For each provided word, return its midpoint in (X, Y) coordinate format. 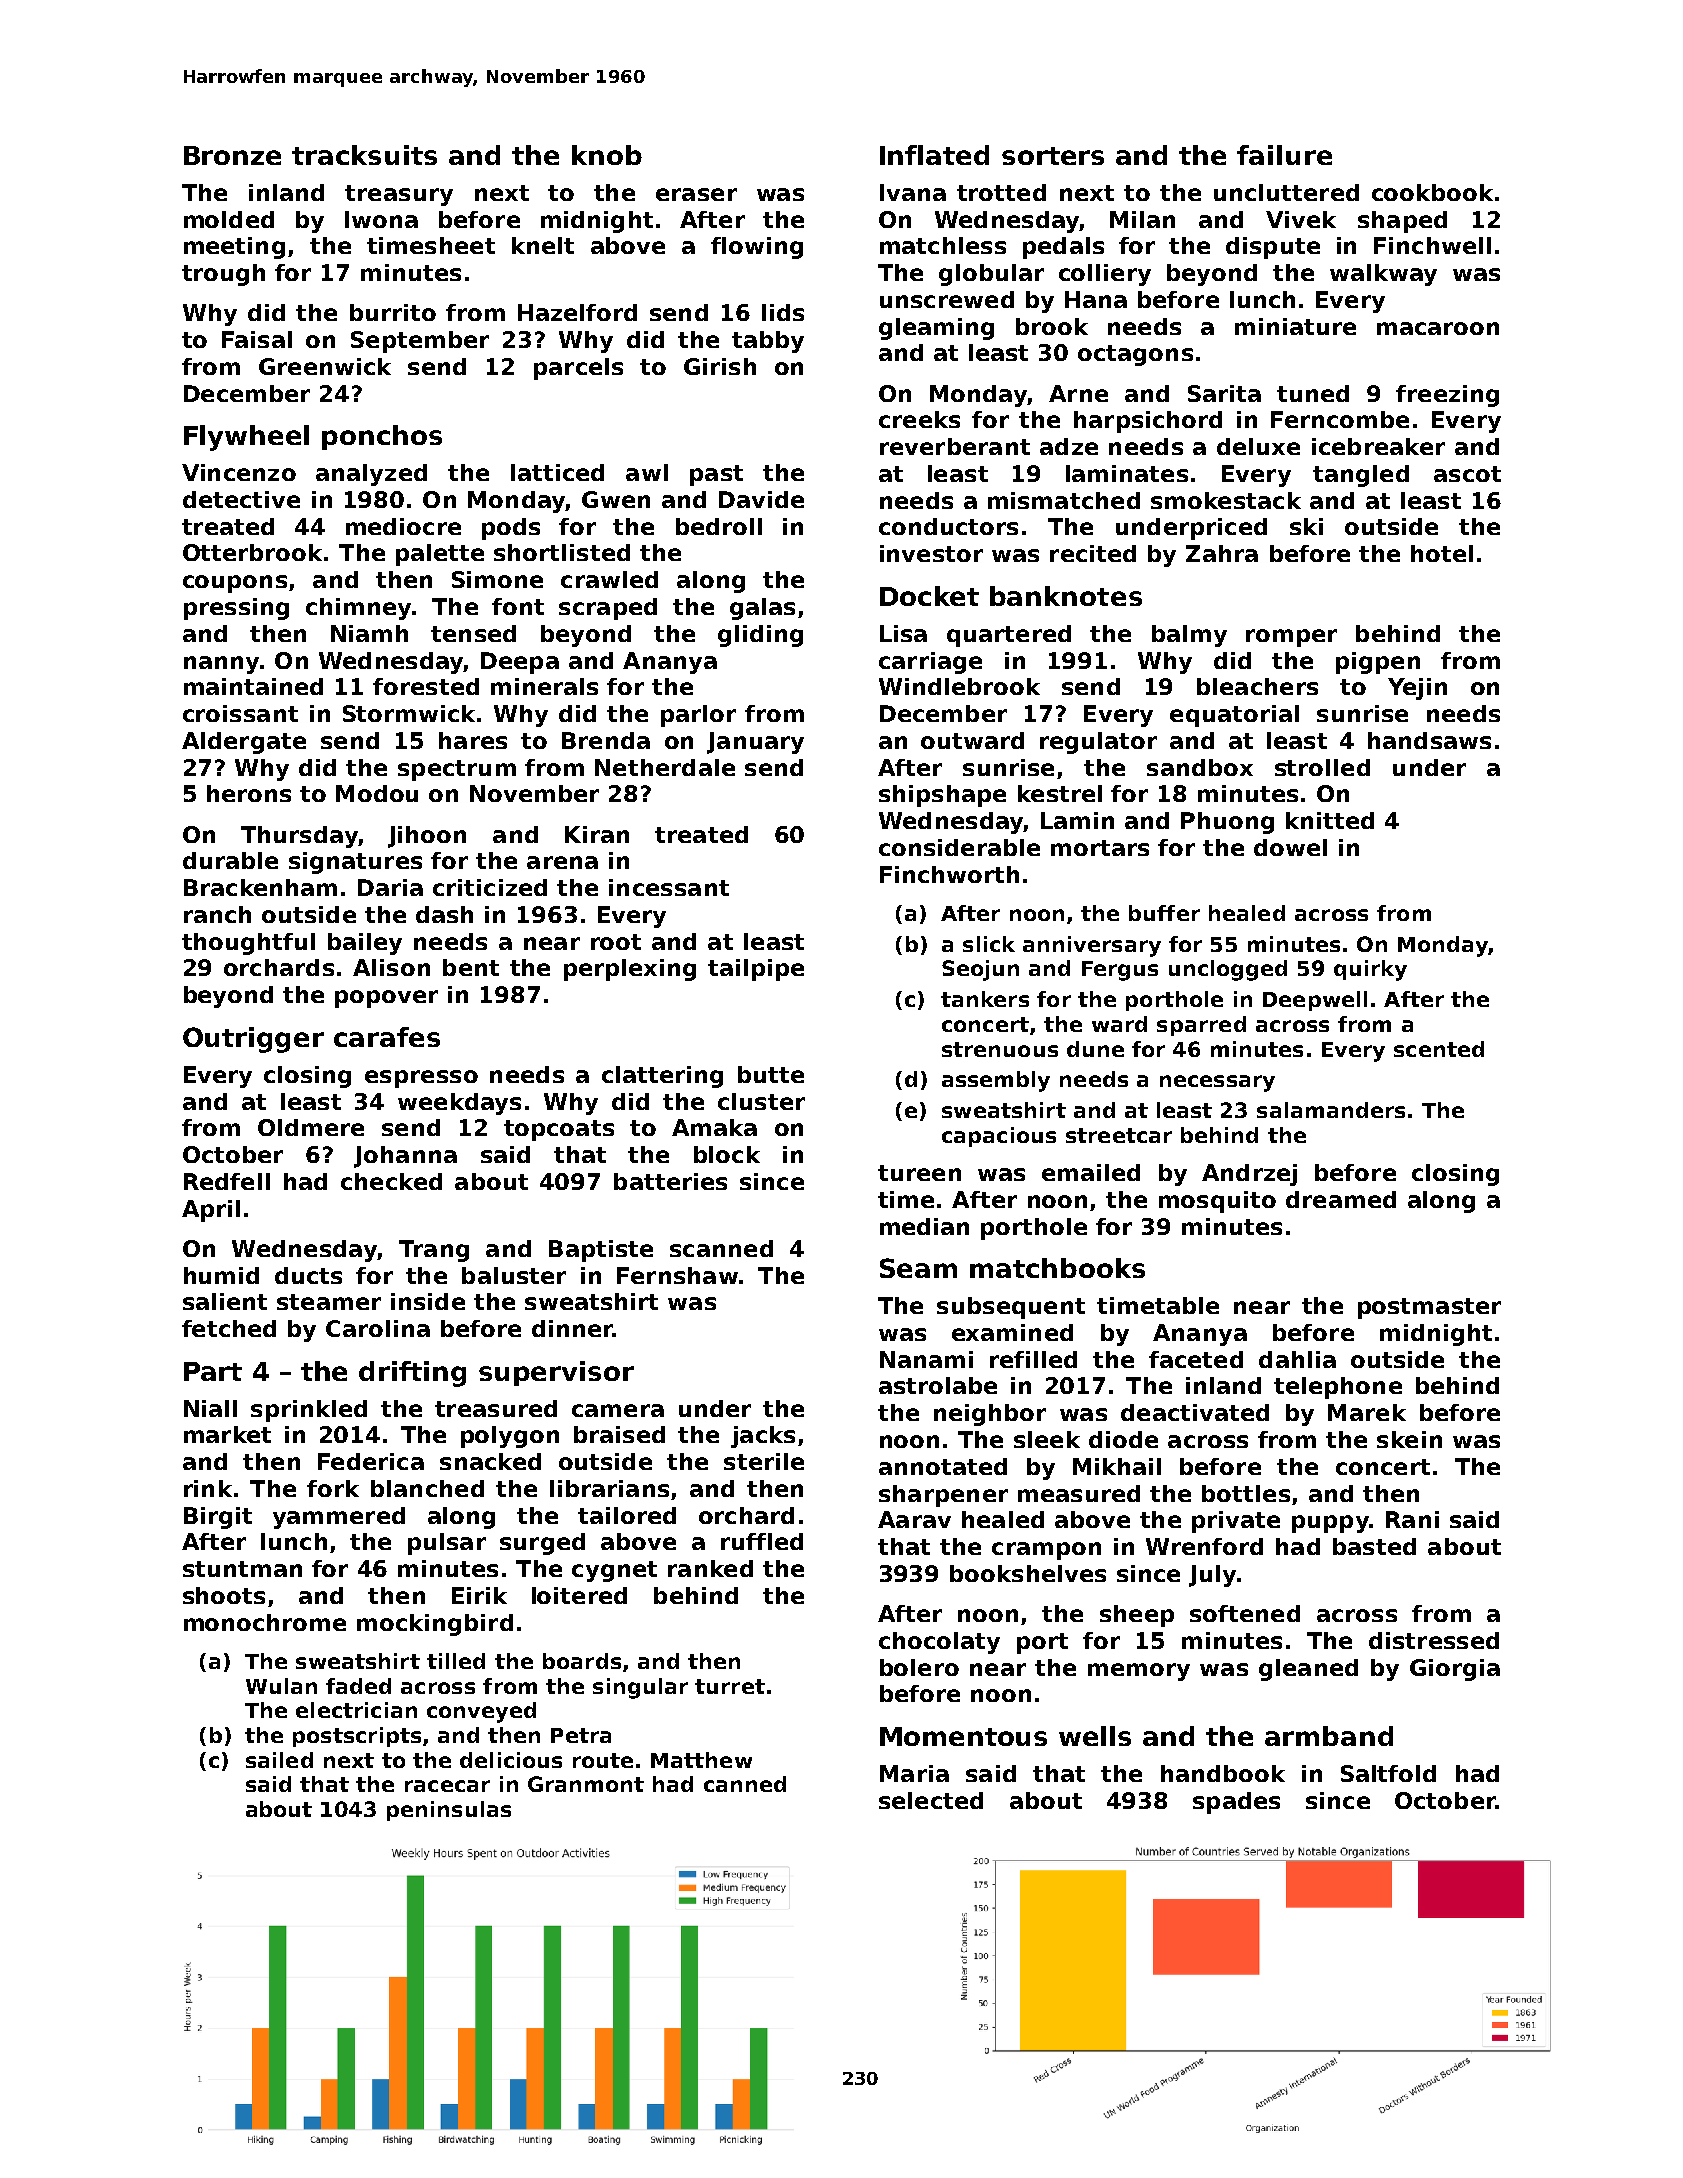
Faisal (257, 339)
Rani (1412, 1519)
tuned (1313, 393)
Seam (918, 1268)
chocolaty (939, 1643)
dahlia (1297, 1359)
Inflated (934, 155)
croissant (240, 713)
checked (391, 1181)
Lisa (903, 633)
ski (1306, 526)
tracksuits (364, 155)
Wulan (281, 1686)
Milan (1142, 219)
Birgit (218, 1518)
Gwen (616, 499)
